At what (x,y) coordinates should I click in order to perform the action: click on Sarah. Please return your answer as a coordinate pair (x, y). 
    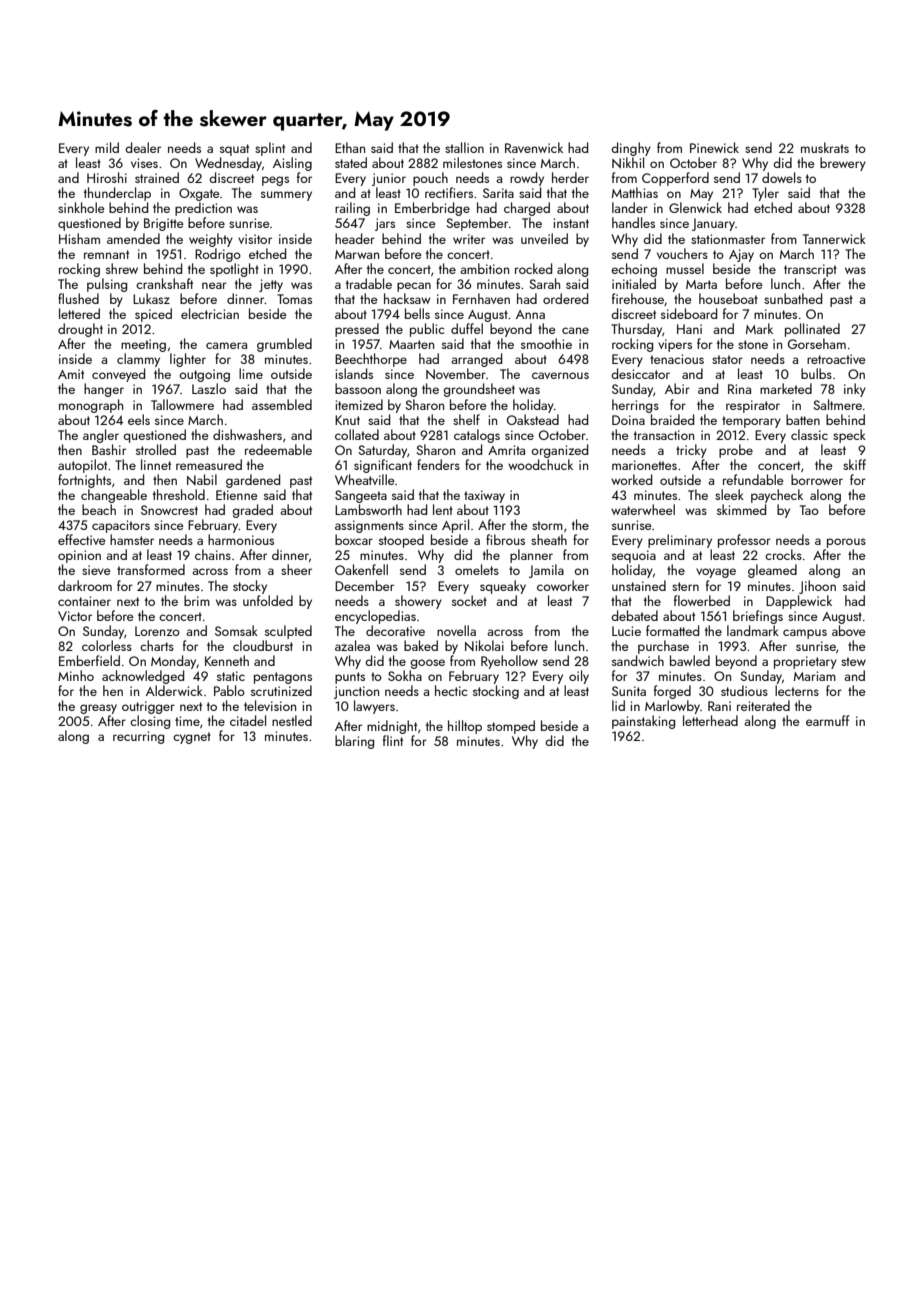
    Looking at the image, I should click on (544, 283).
